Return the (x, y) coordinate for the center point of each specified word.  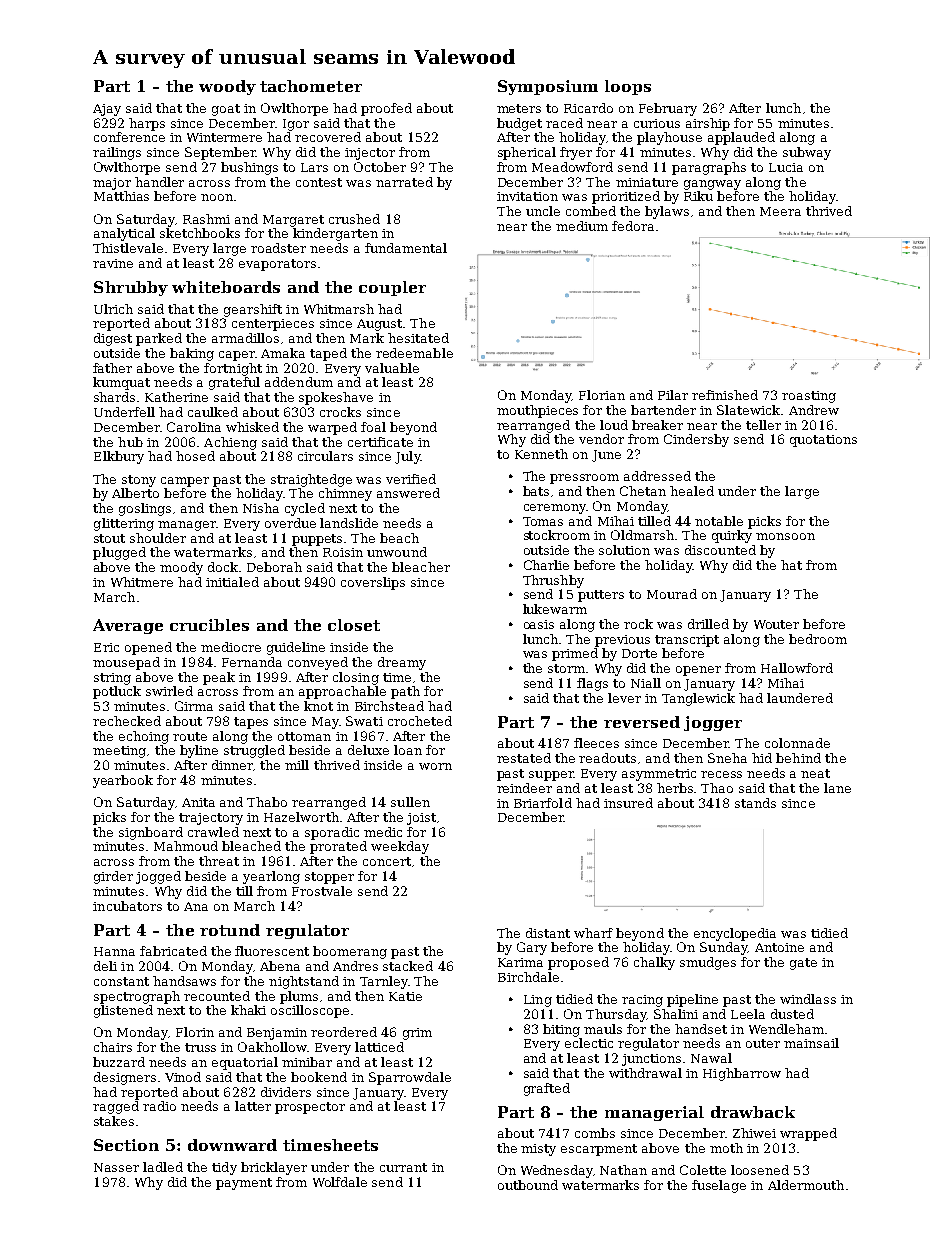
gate (803, 964)
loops (628, 87)
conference (129, 137)
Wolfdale (340, 1182)
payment (244, 1184)
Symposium (548, 87)
